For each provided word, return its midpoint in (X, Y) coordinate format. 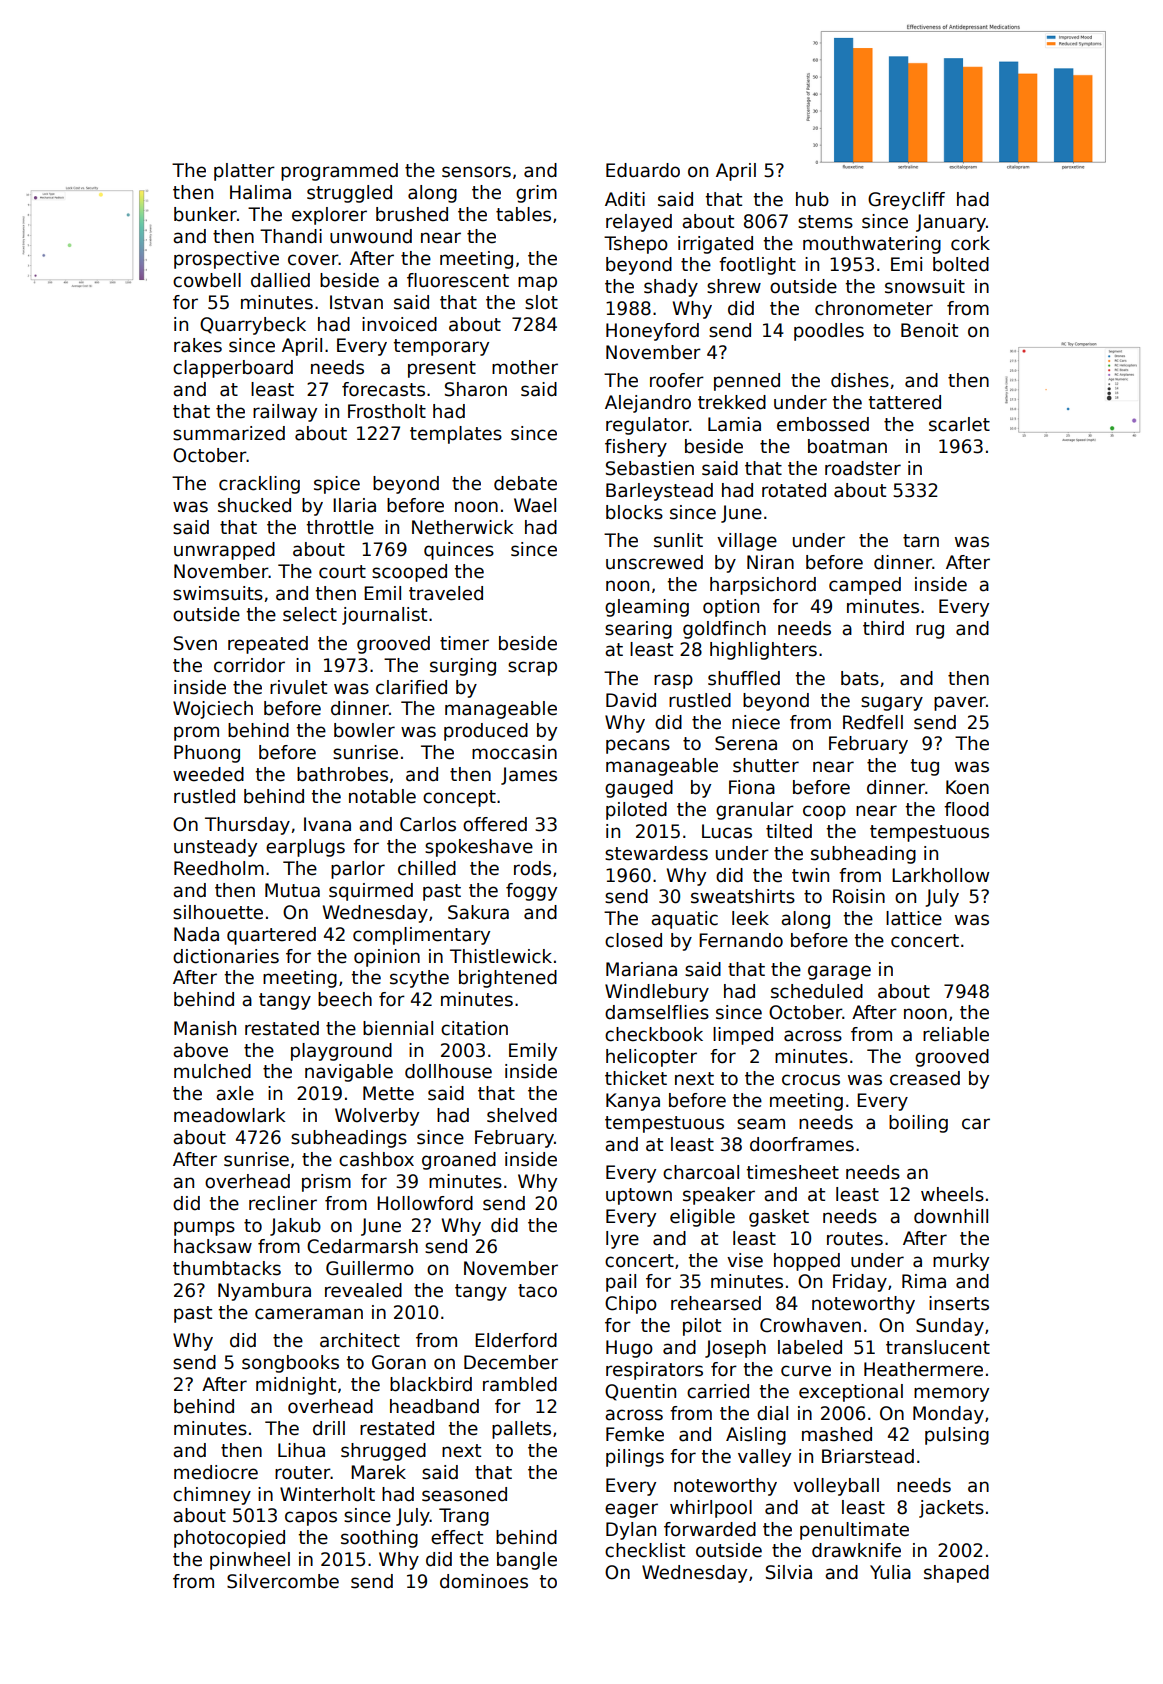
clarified (411, 687)
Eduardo (643, 170)
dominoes (484, 1581)
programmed (339, 172)
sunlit (678, 540)
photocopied (229, 1539)
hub (812, 199)
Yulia (890, 1572)
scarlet (959, 424)
